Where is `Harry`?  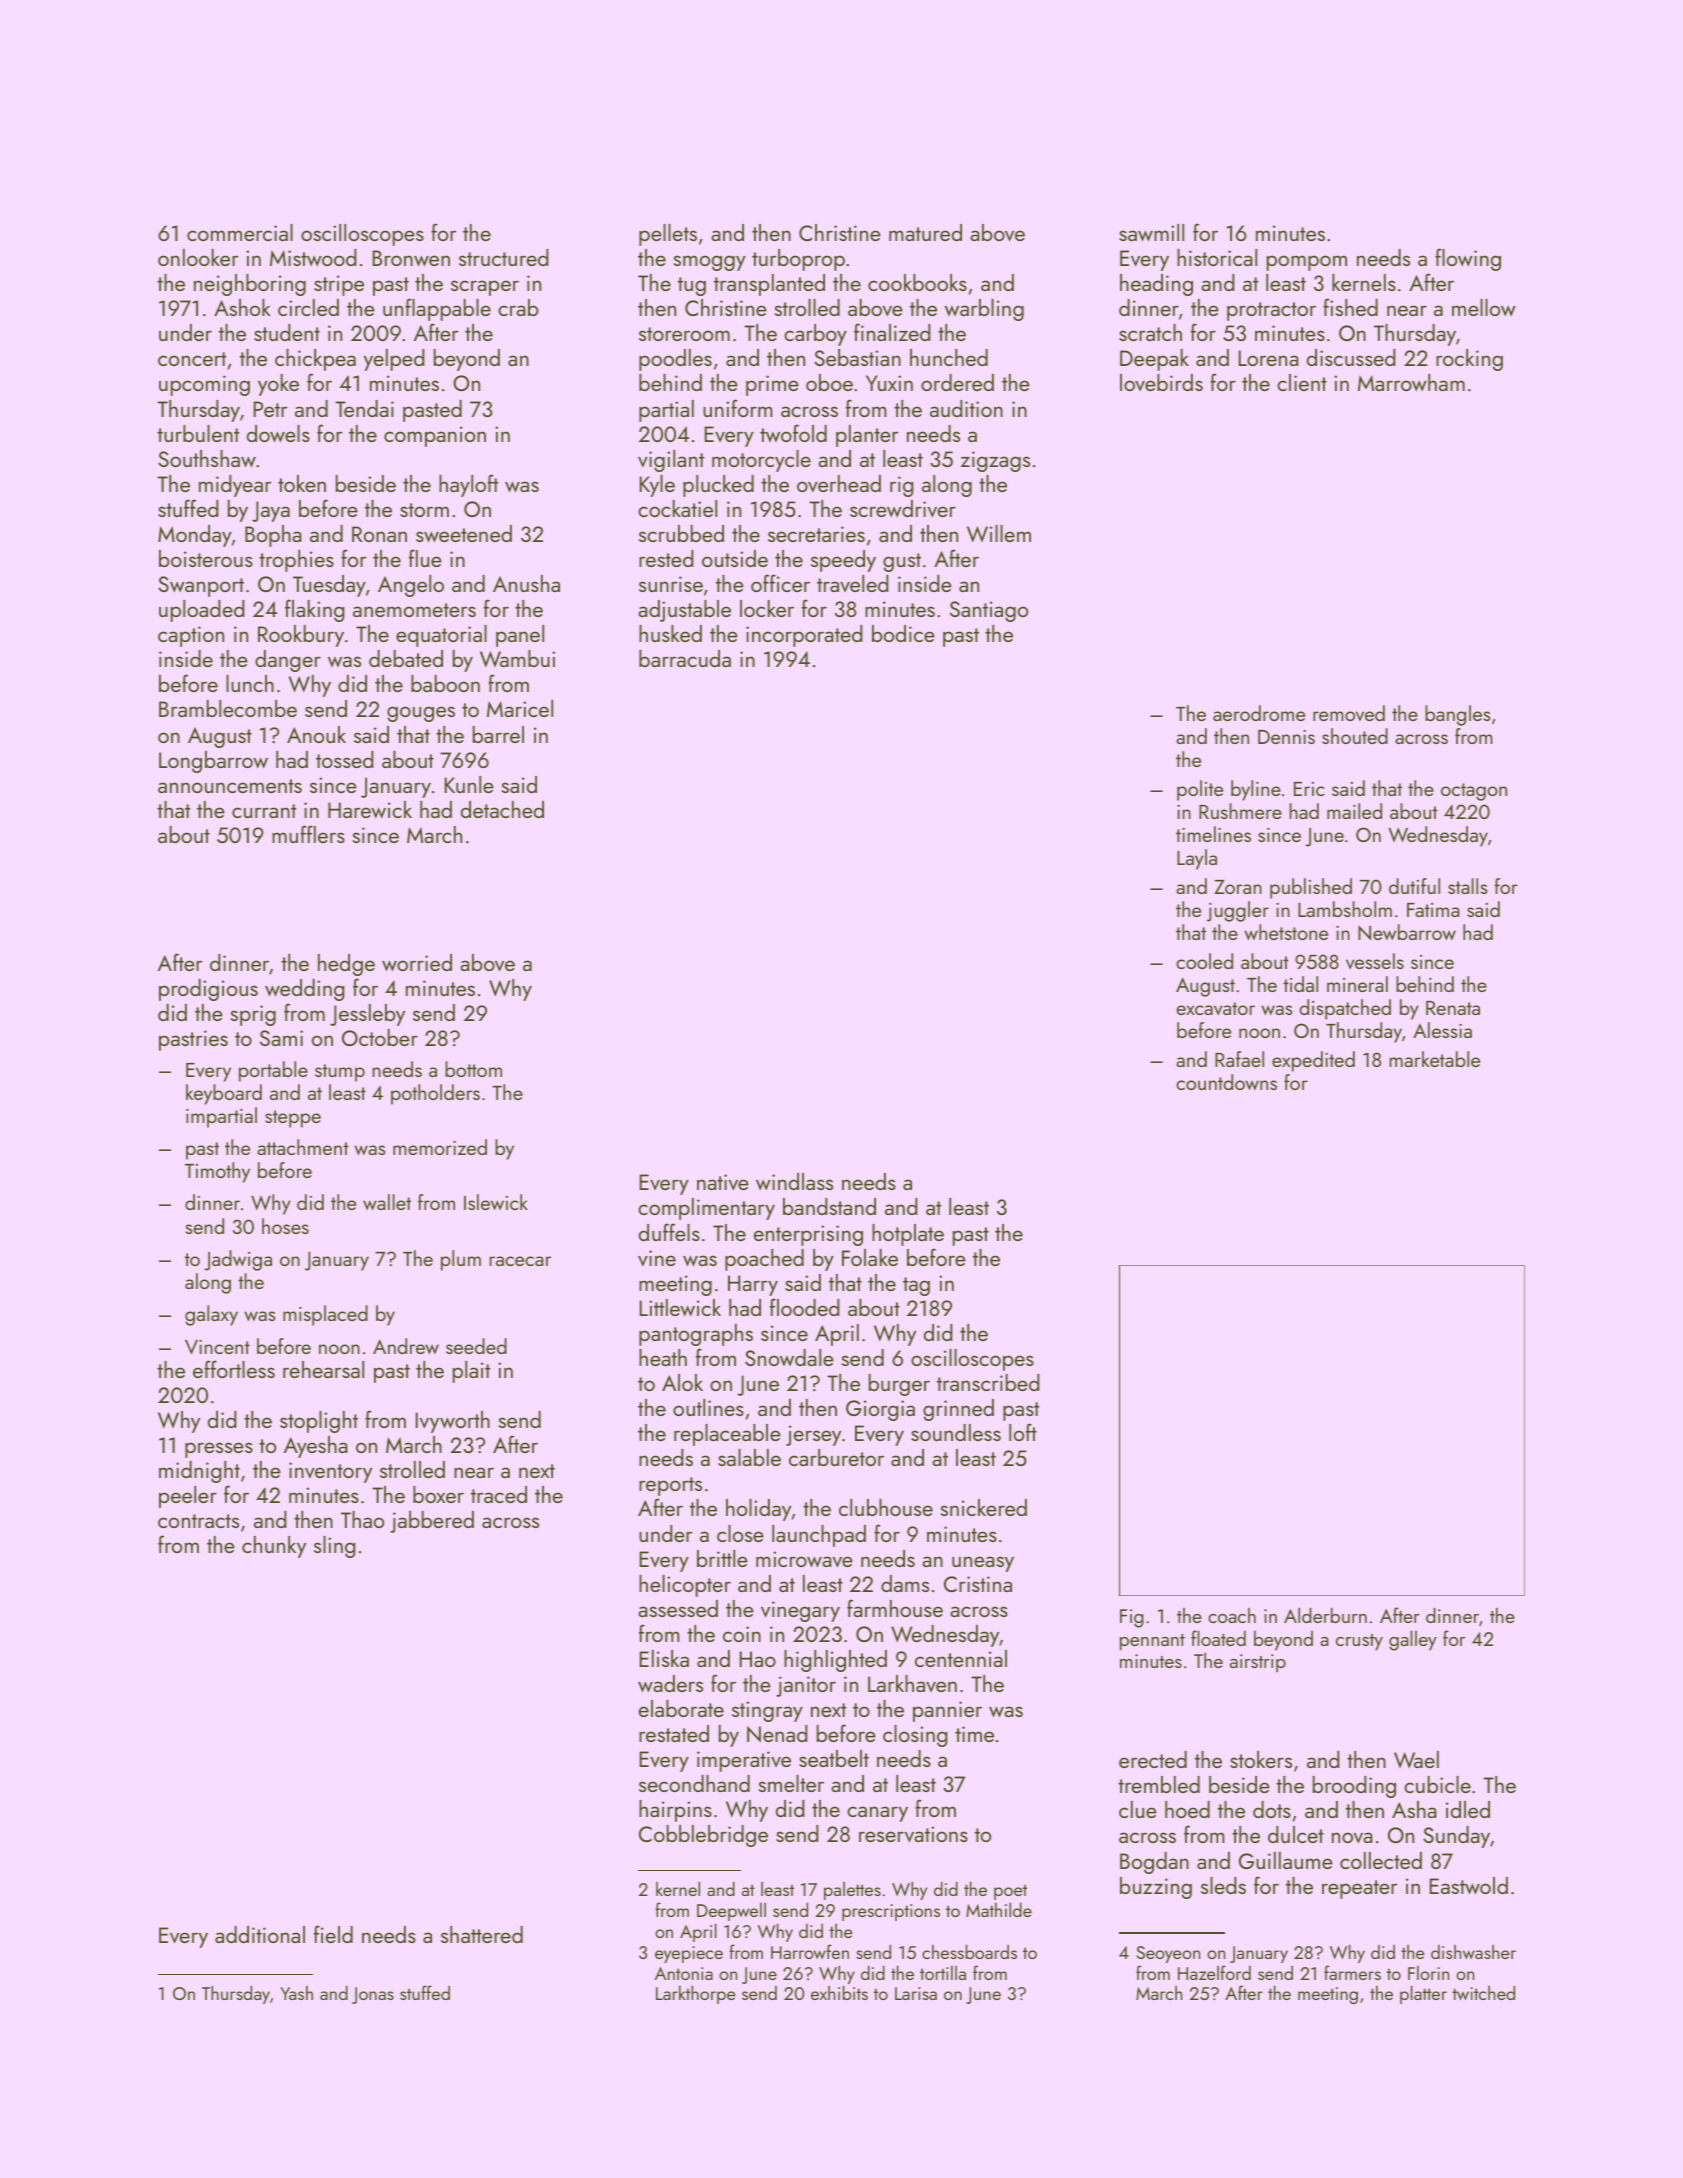
Harry is located at coordinates (753, 1285).
